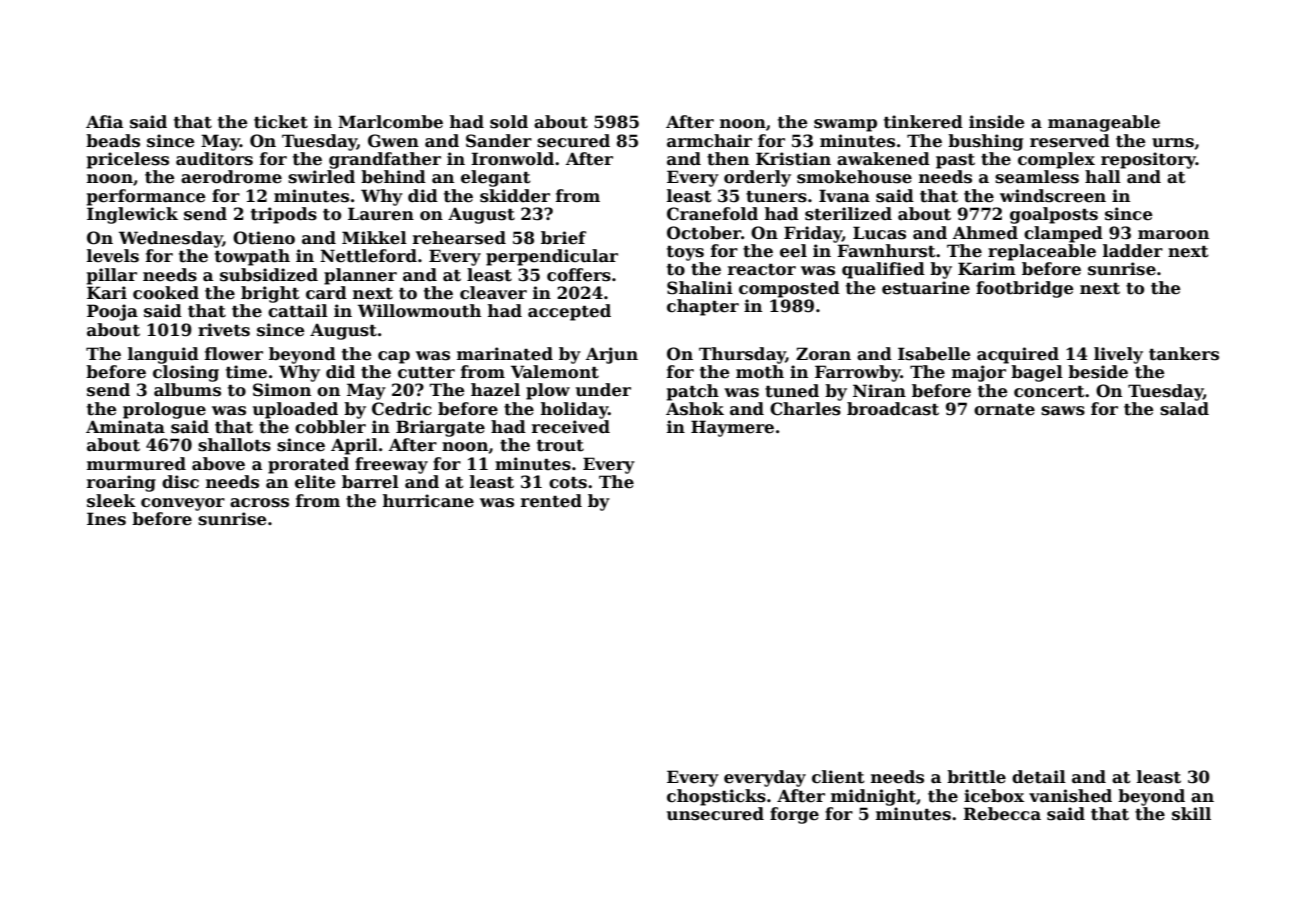 This image has width=1308, height=924. I want to click on trout, so click(560, 446).
